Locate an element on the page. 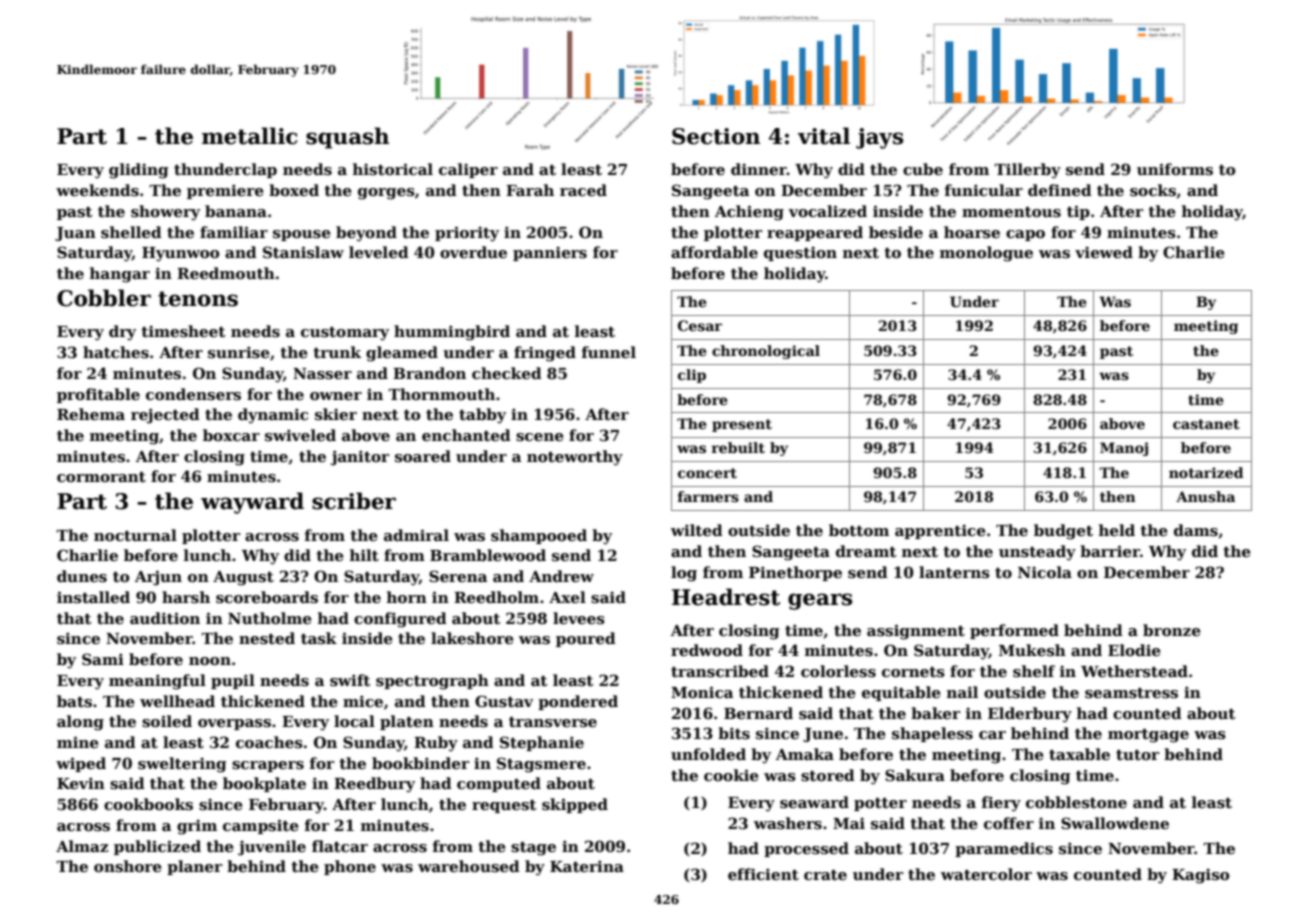 This document has height=924, width=1308. bronze is located at coordinates (1172, 630).
